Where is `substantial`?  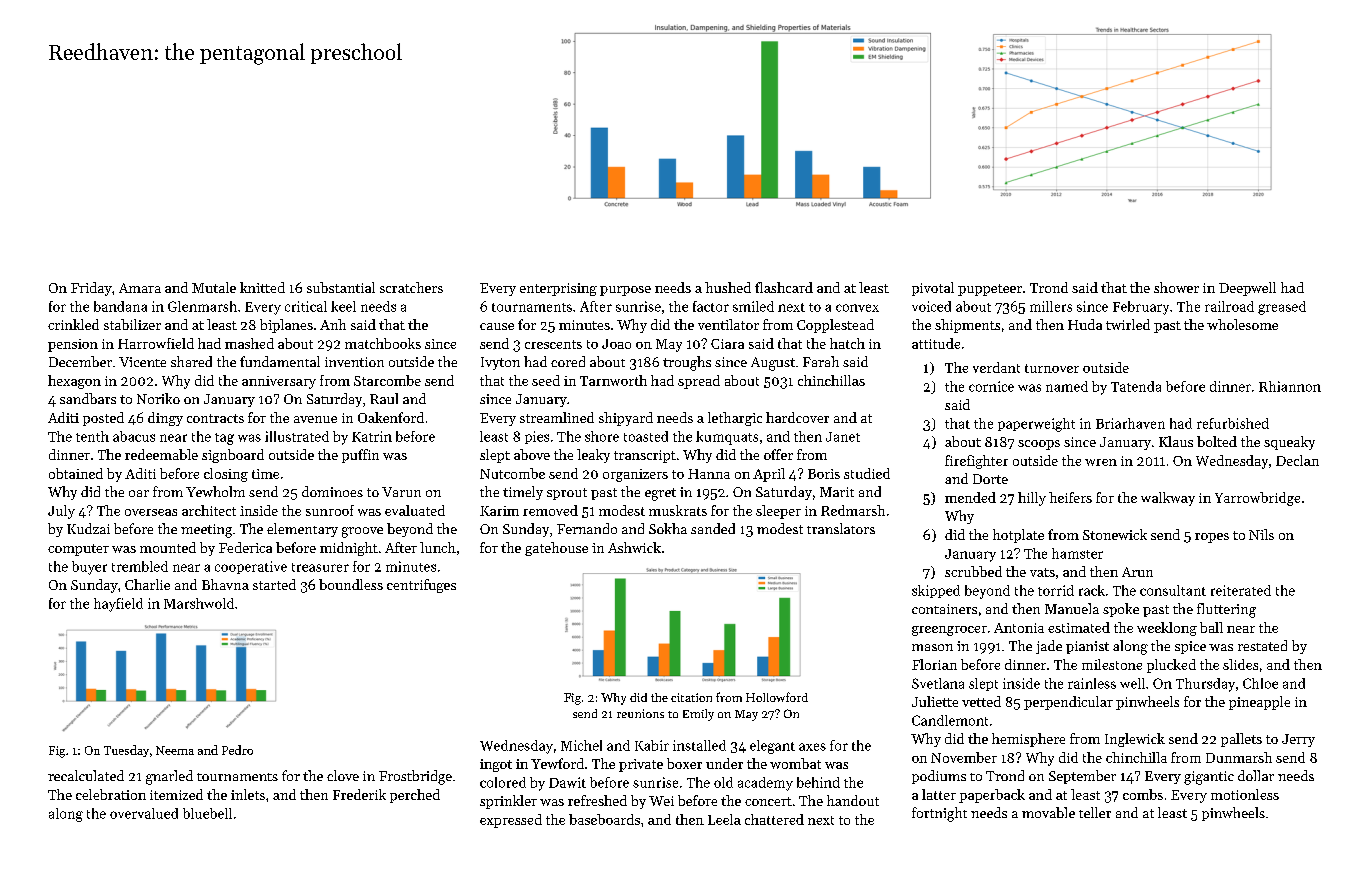
substantial is located at coordinates (341, 287).
